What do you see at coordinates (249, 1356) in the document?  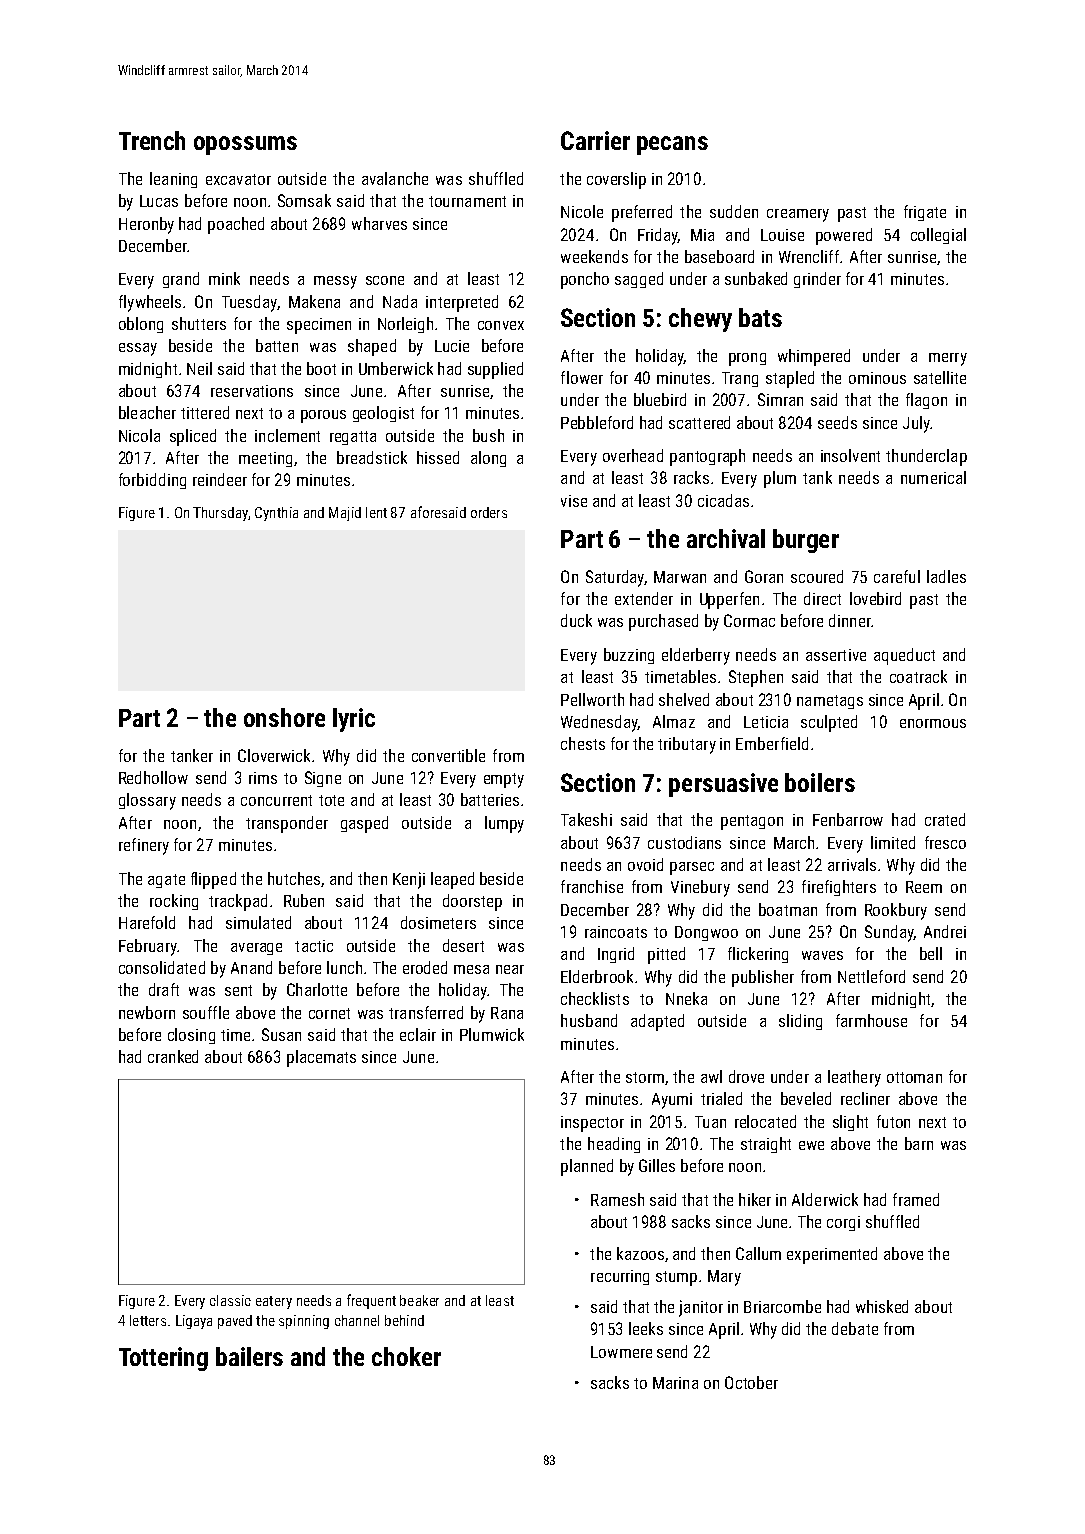 I see `bailers` at bounding box center [249, 1356].
